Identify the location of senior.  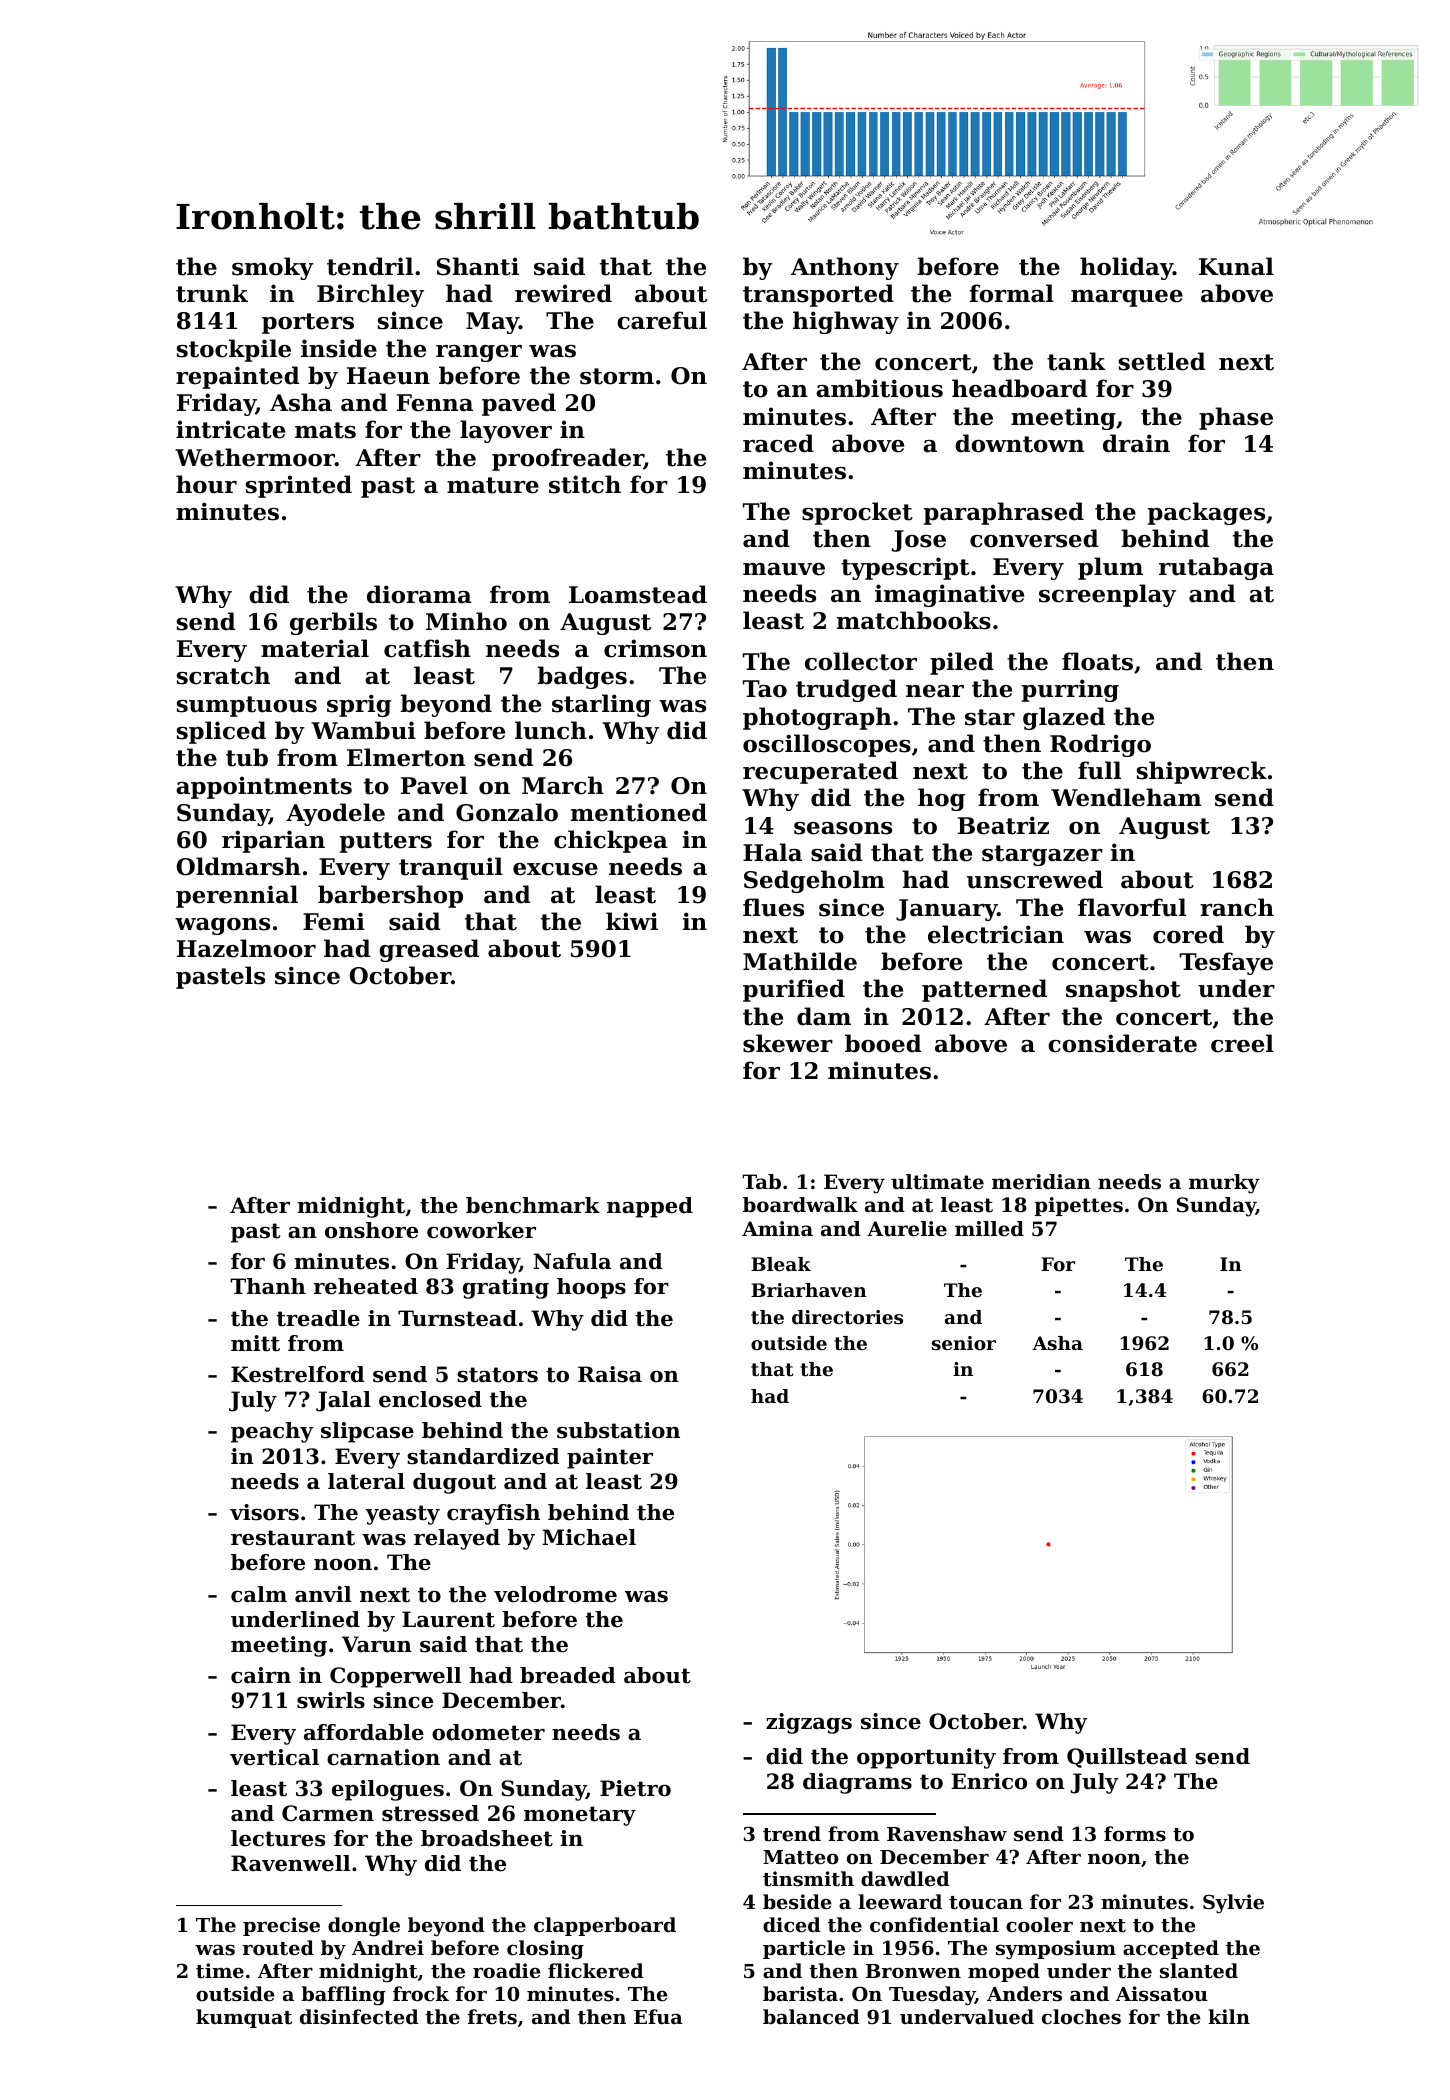
(964, 1343).
